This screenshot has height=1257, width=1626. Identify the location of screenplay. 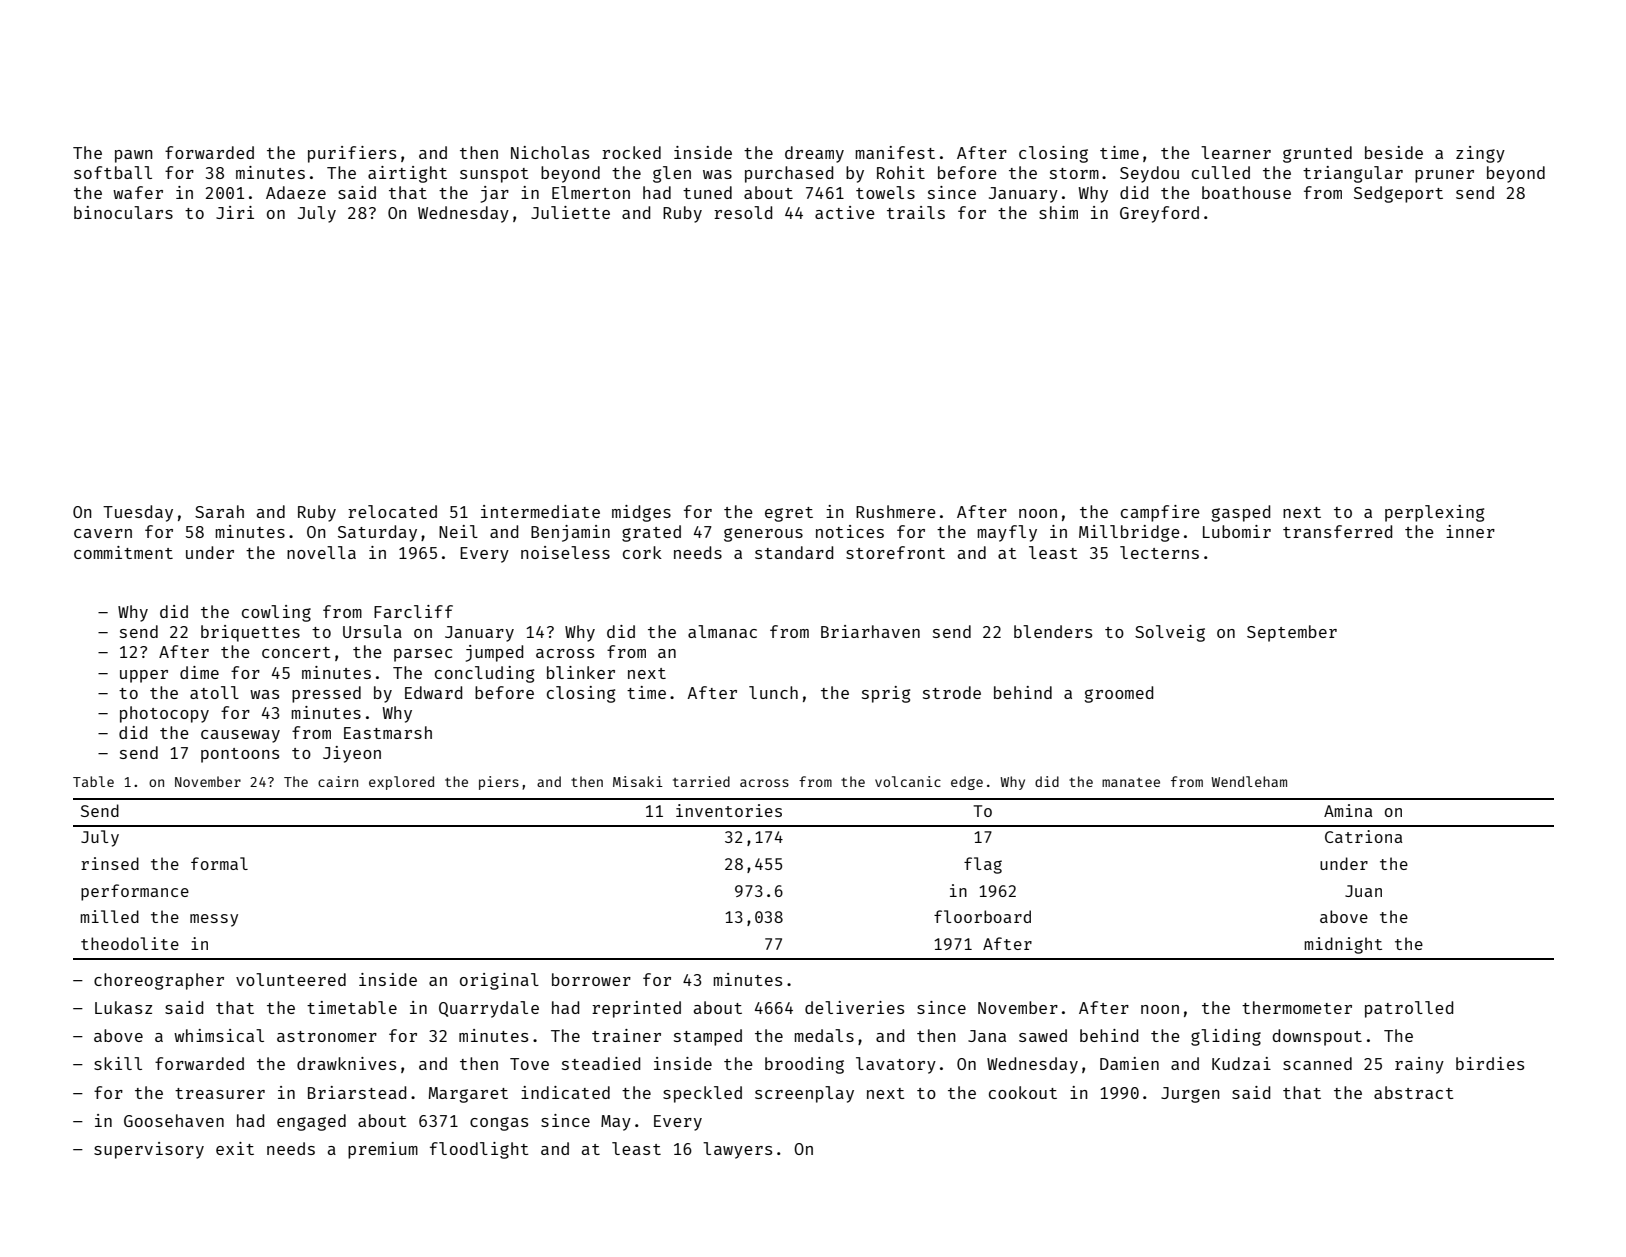
(804, 1094).
